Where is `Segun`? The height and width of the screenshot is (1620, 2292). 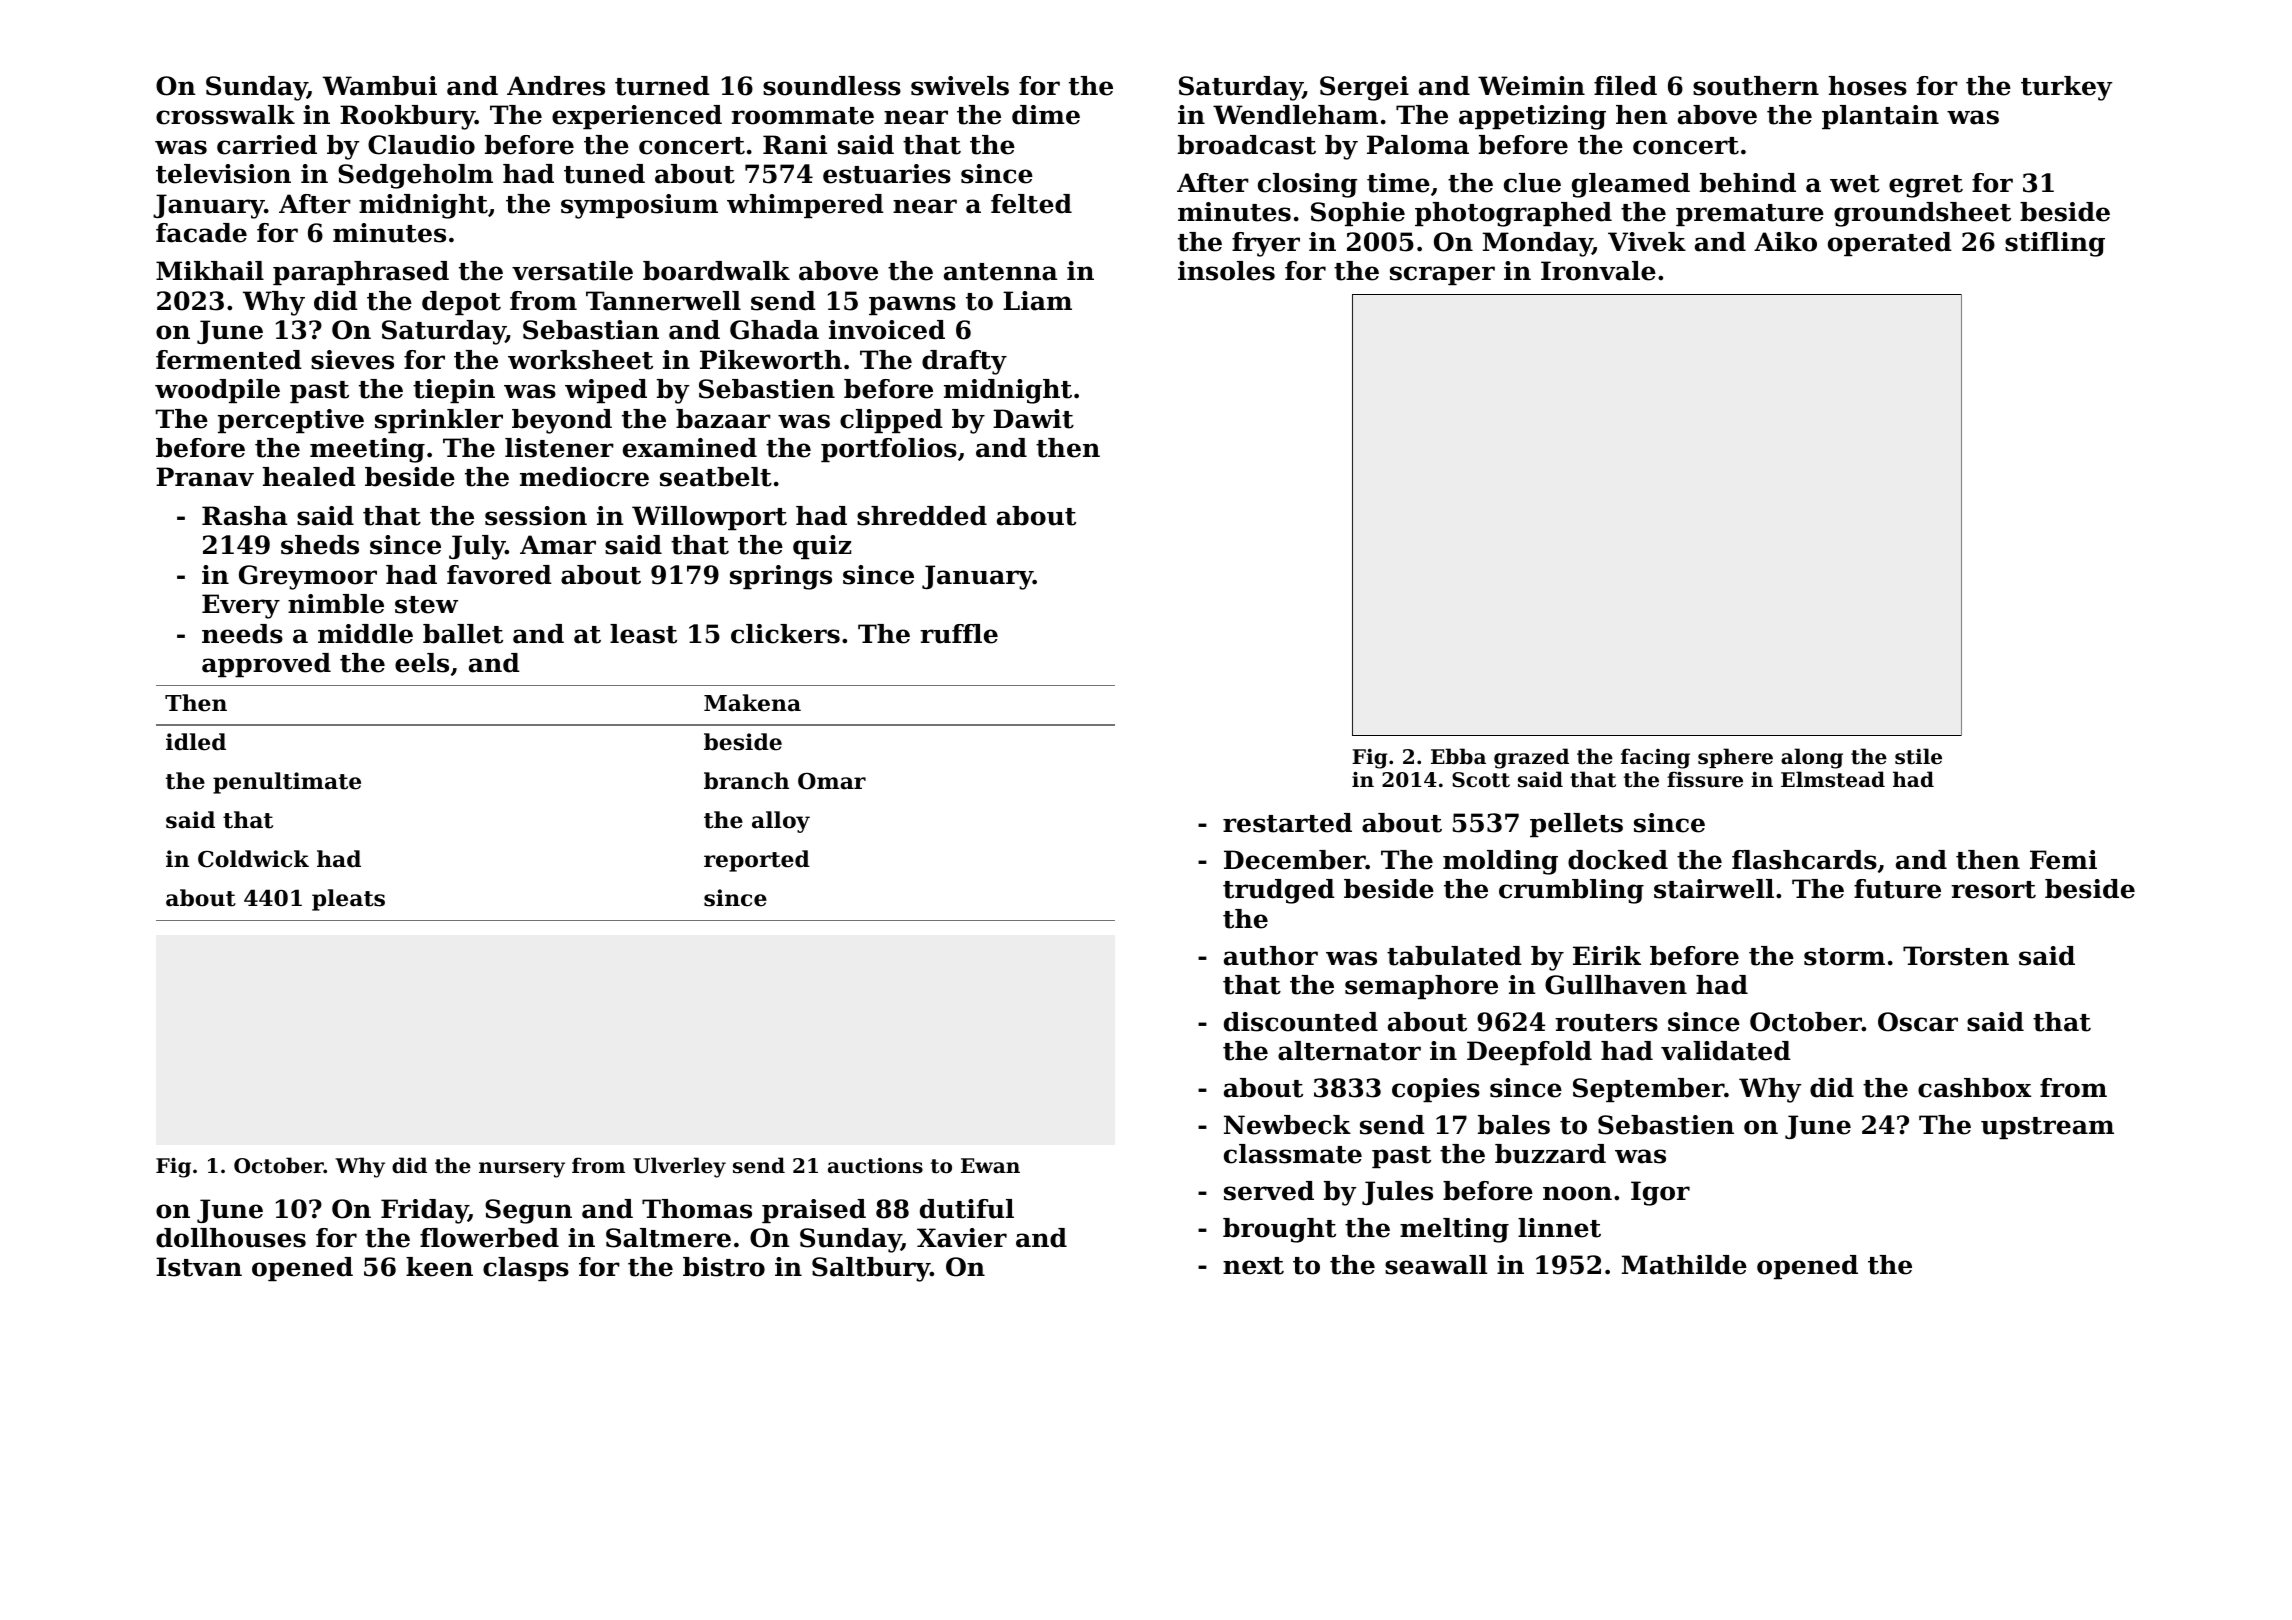
Segun is located at coordinates (528, 1211).
